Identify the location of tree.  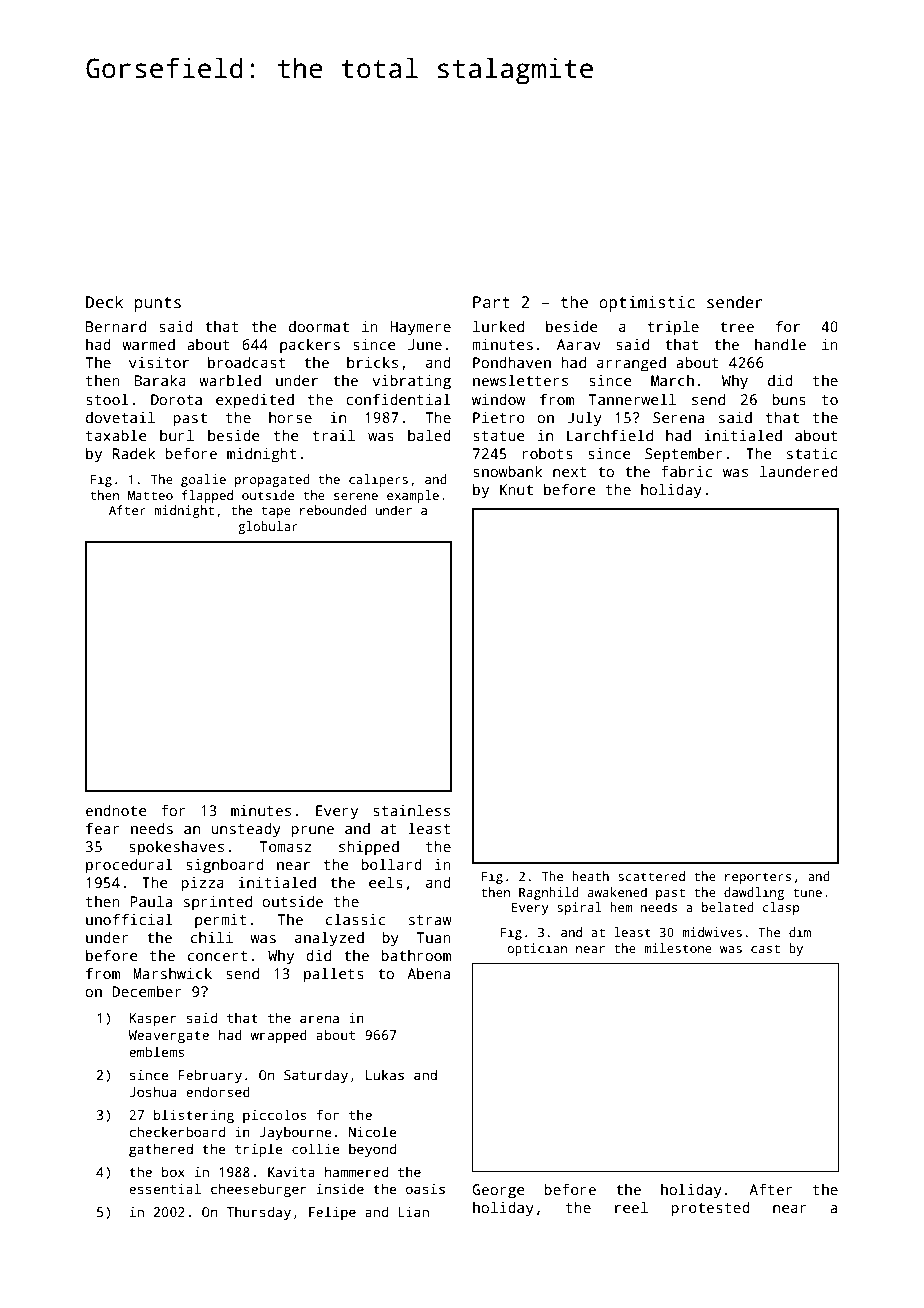
(737, 327).
